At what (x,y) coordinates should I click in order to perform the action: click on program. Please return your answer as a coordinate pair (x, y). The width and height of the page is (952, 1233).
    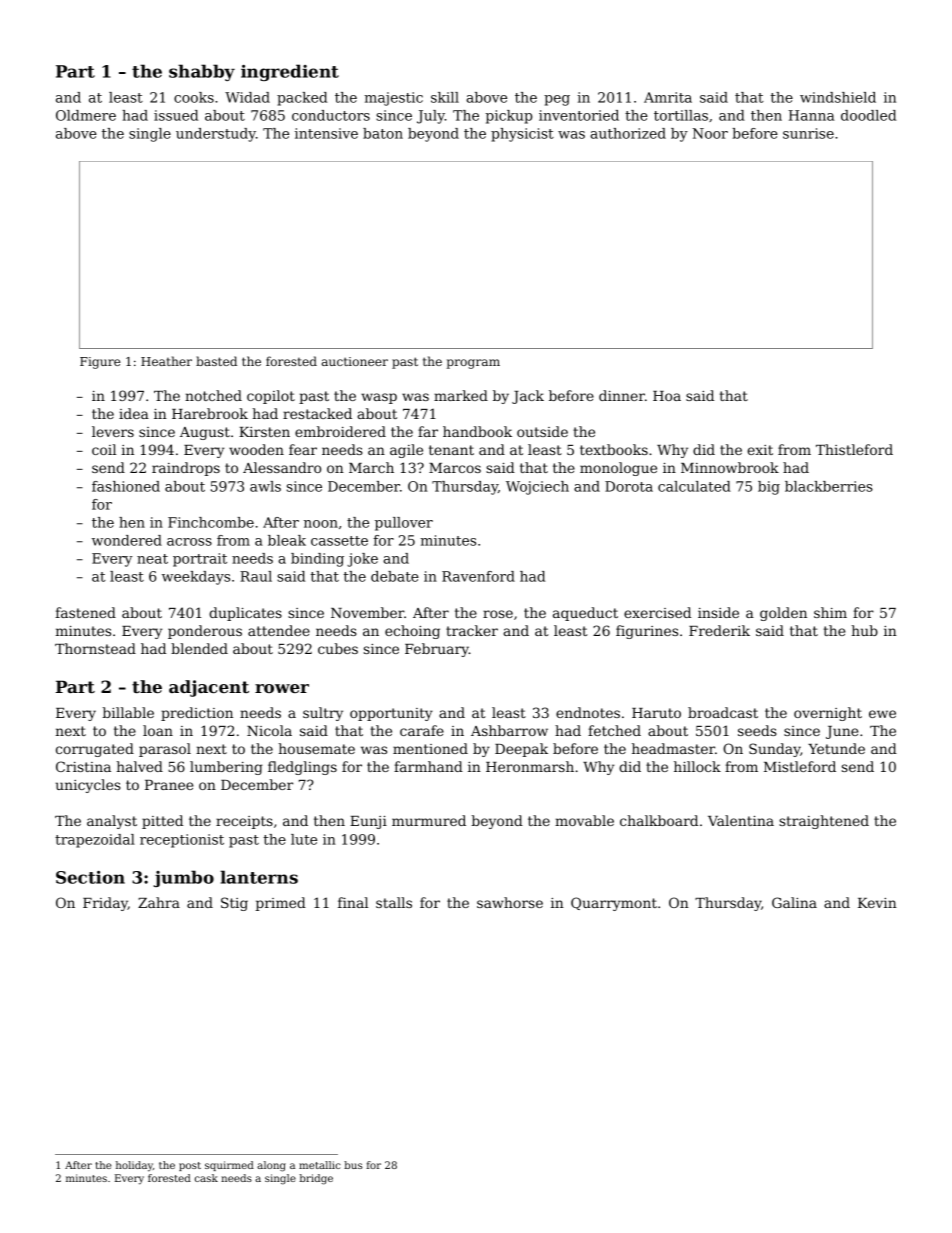
    Looking at the image, I should click on (473, 364).
